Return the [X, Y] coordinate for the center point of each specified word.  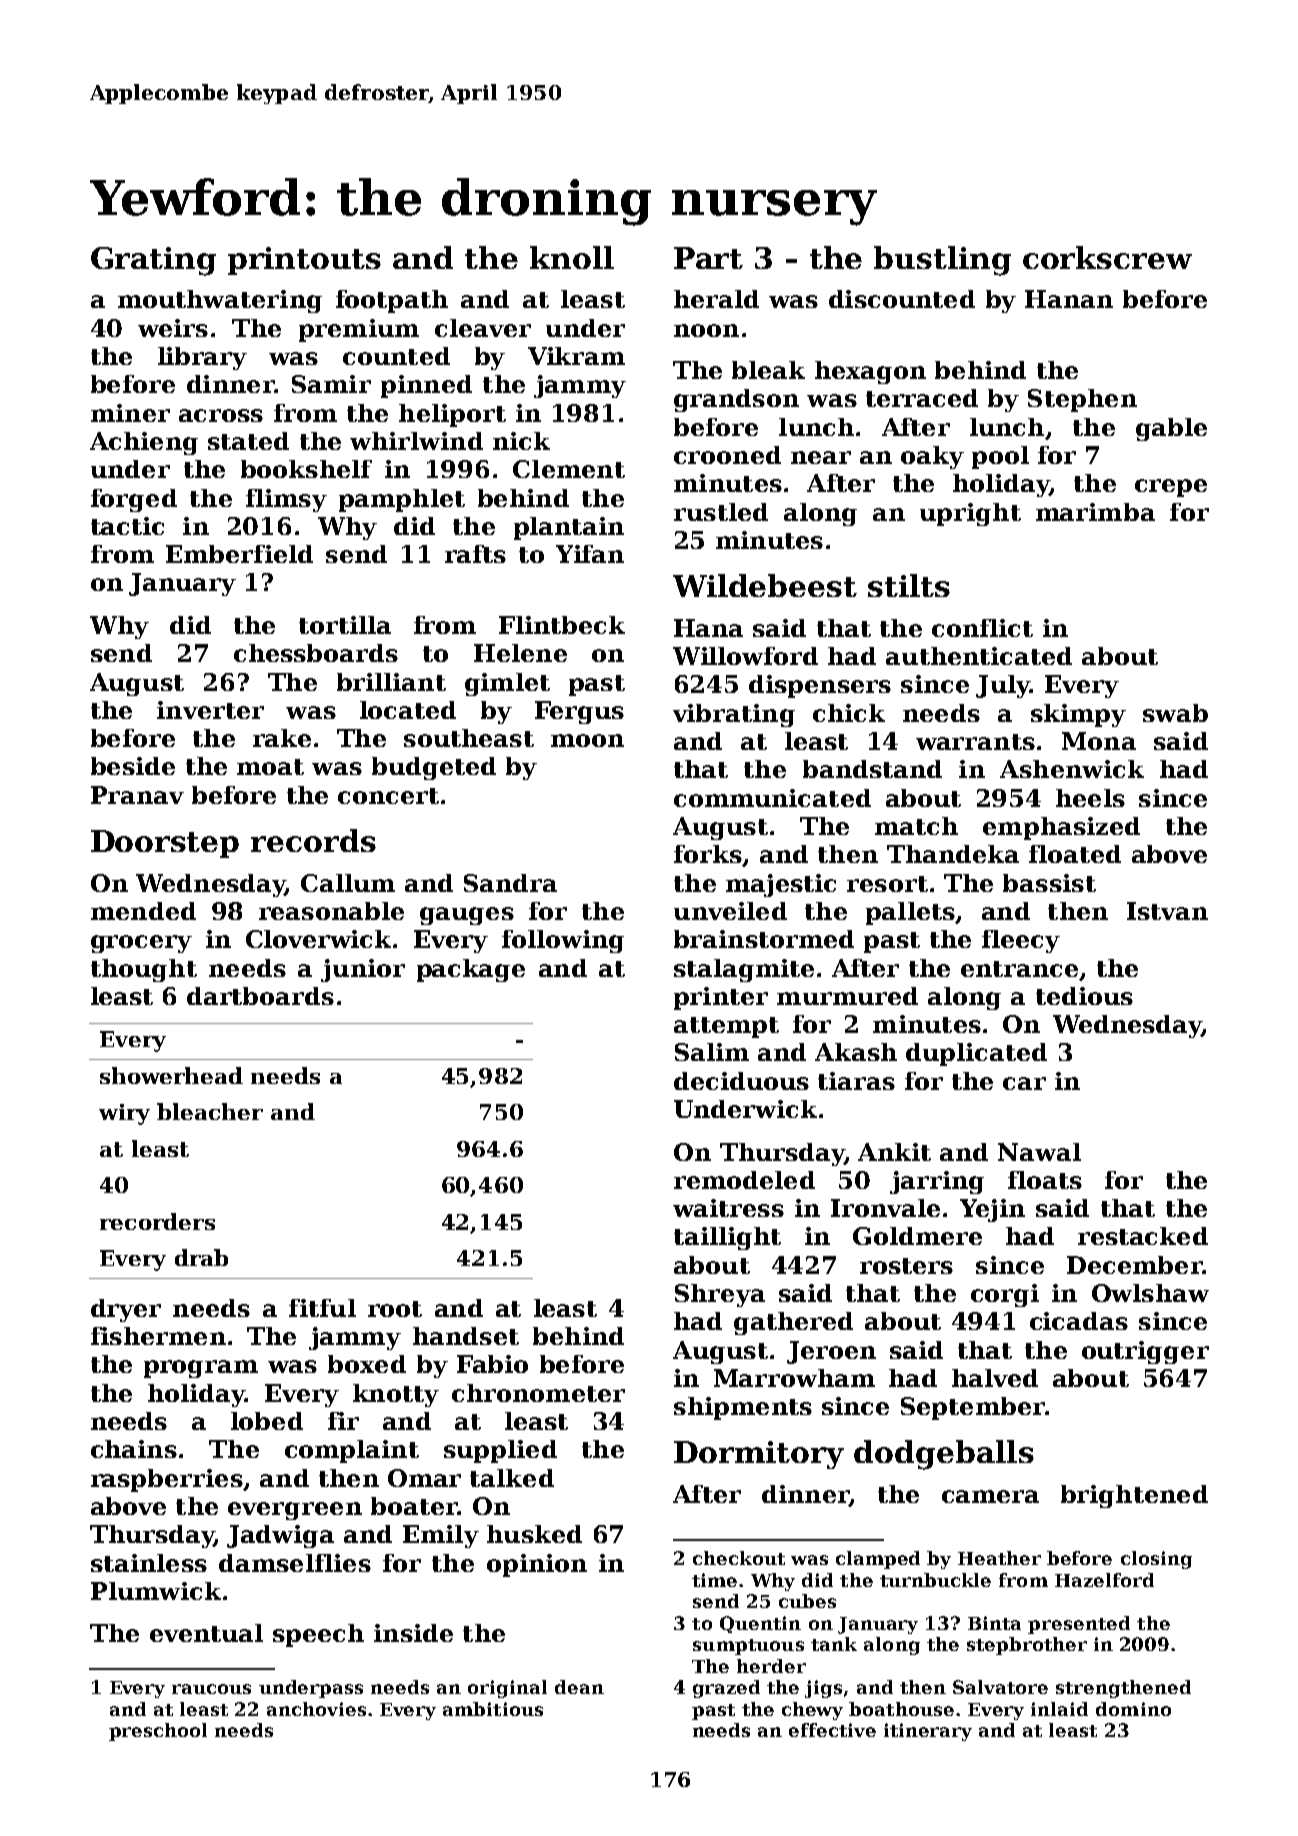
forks [708, 854]
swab [1175, 713]
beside [133, 766]
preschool [158, 1732]
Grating [153, 261]
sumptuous [748, 1647]
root [395, 1309]
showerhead [171, 1075]
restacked [1143, 1236]
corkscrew [1107, 257]
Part [708, 258]
